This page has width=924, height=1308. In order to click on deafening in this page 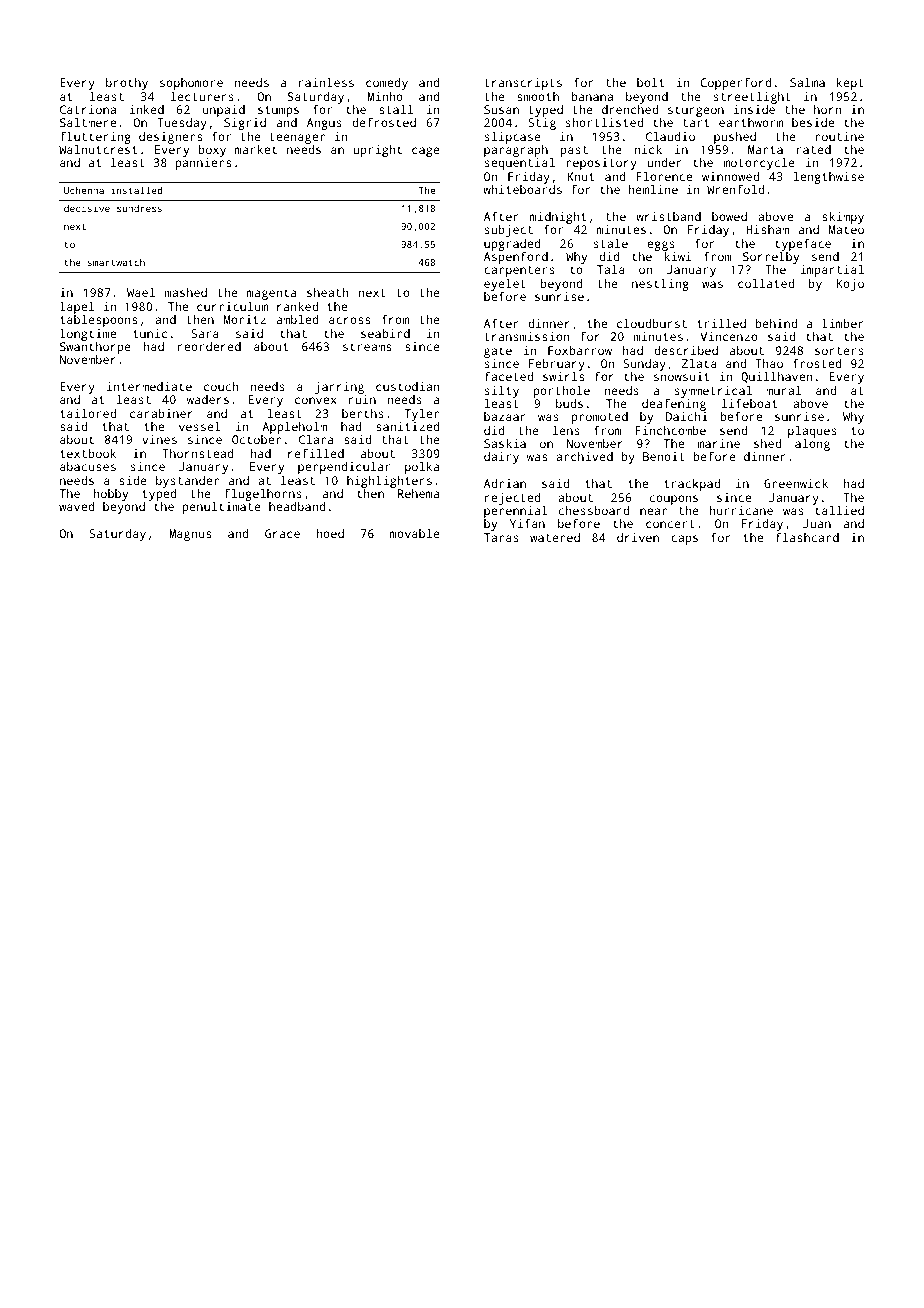, I will do `click(674, 405)`.
